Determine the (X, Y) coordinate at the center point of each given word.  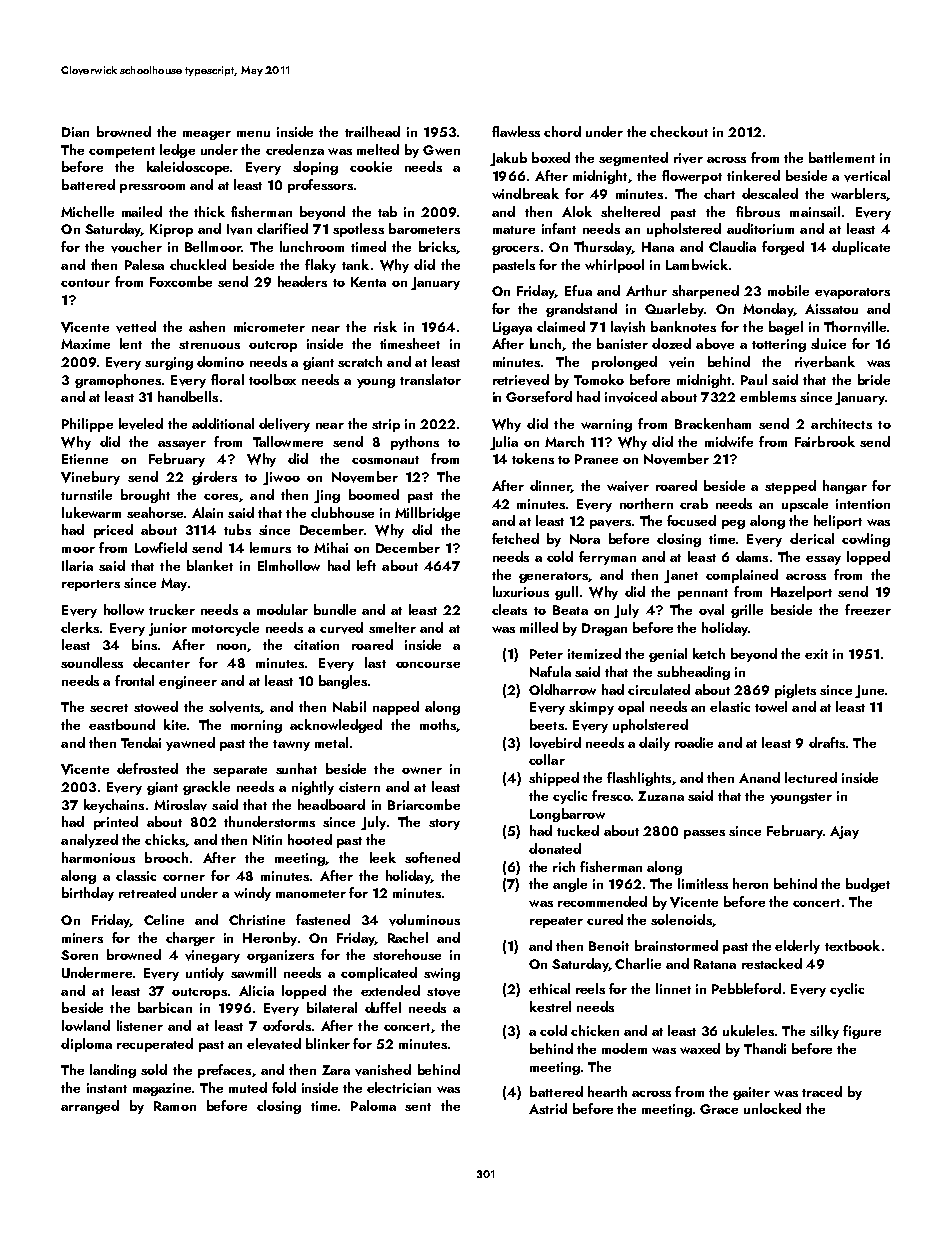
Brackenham (713, 423)
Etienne (85, 459)
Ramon (175, 1106)
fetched (515, 538)
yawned (190, 744)
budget (868, 885)
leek (383, 857)
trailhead (372, 131)
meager (207, 135)
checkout (679, 131)
